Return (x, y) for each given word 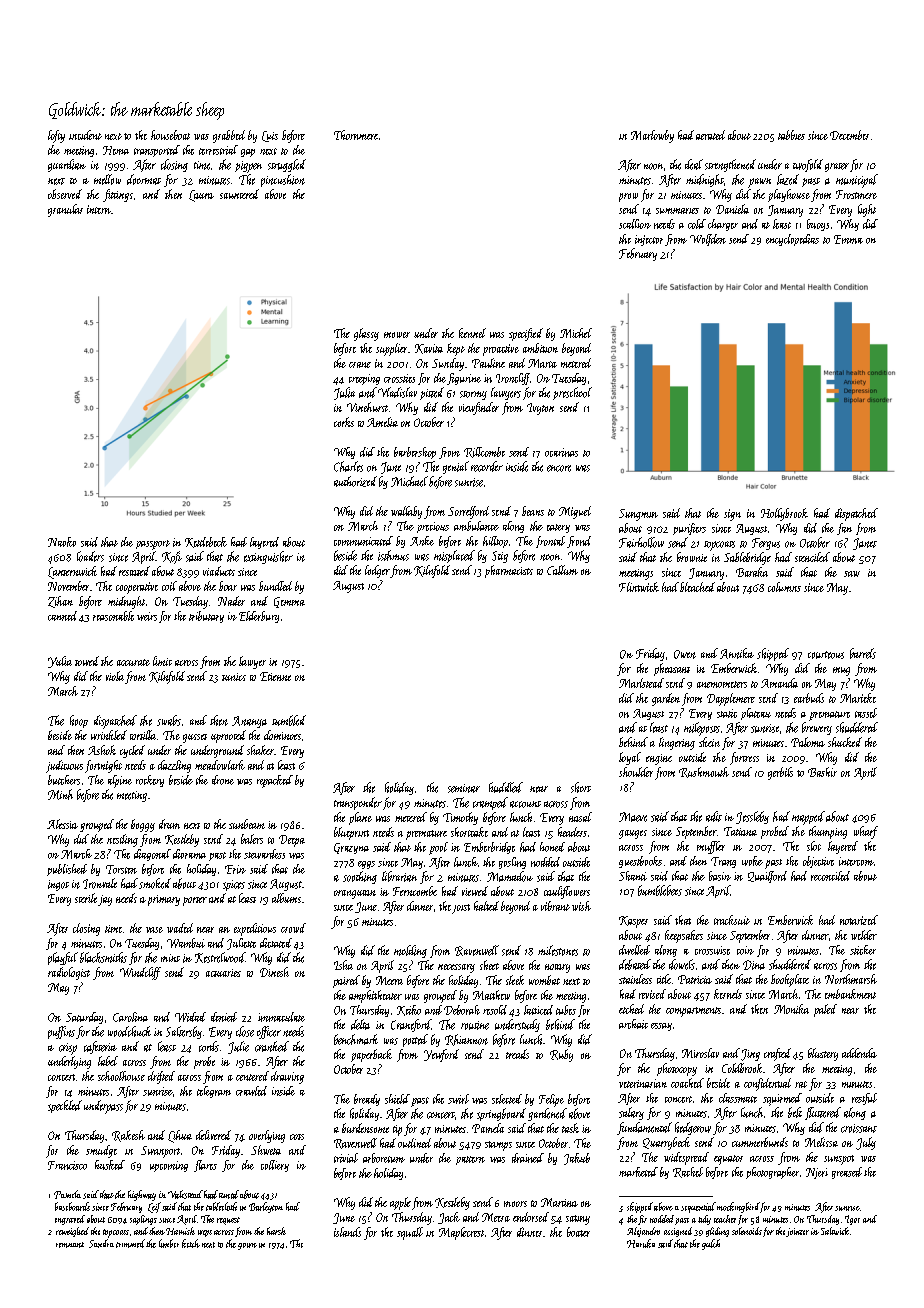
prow (628, 197)
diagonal (152, 855)
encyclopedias (792, 240)
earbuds (809, 698)
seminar (464, 788)
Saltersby (184, 1032)
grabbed (229, 136)
